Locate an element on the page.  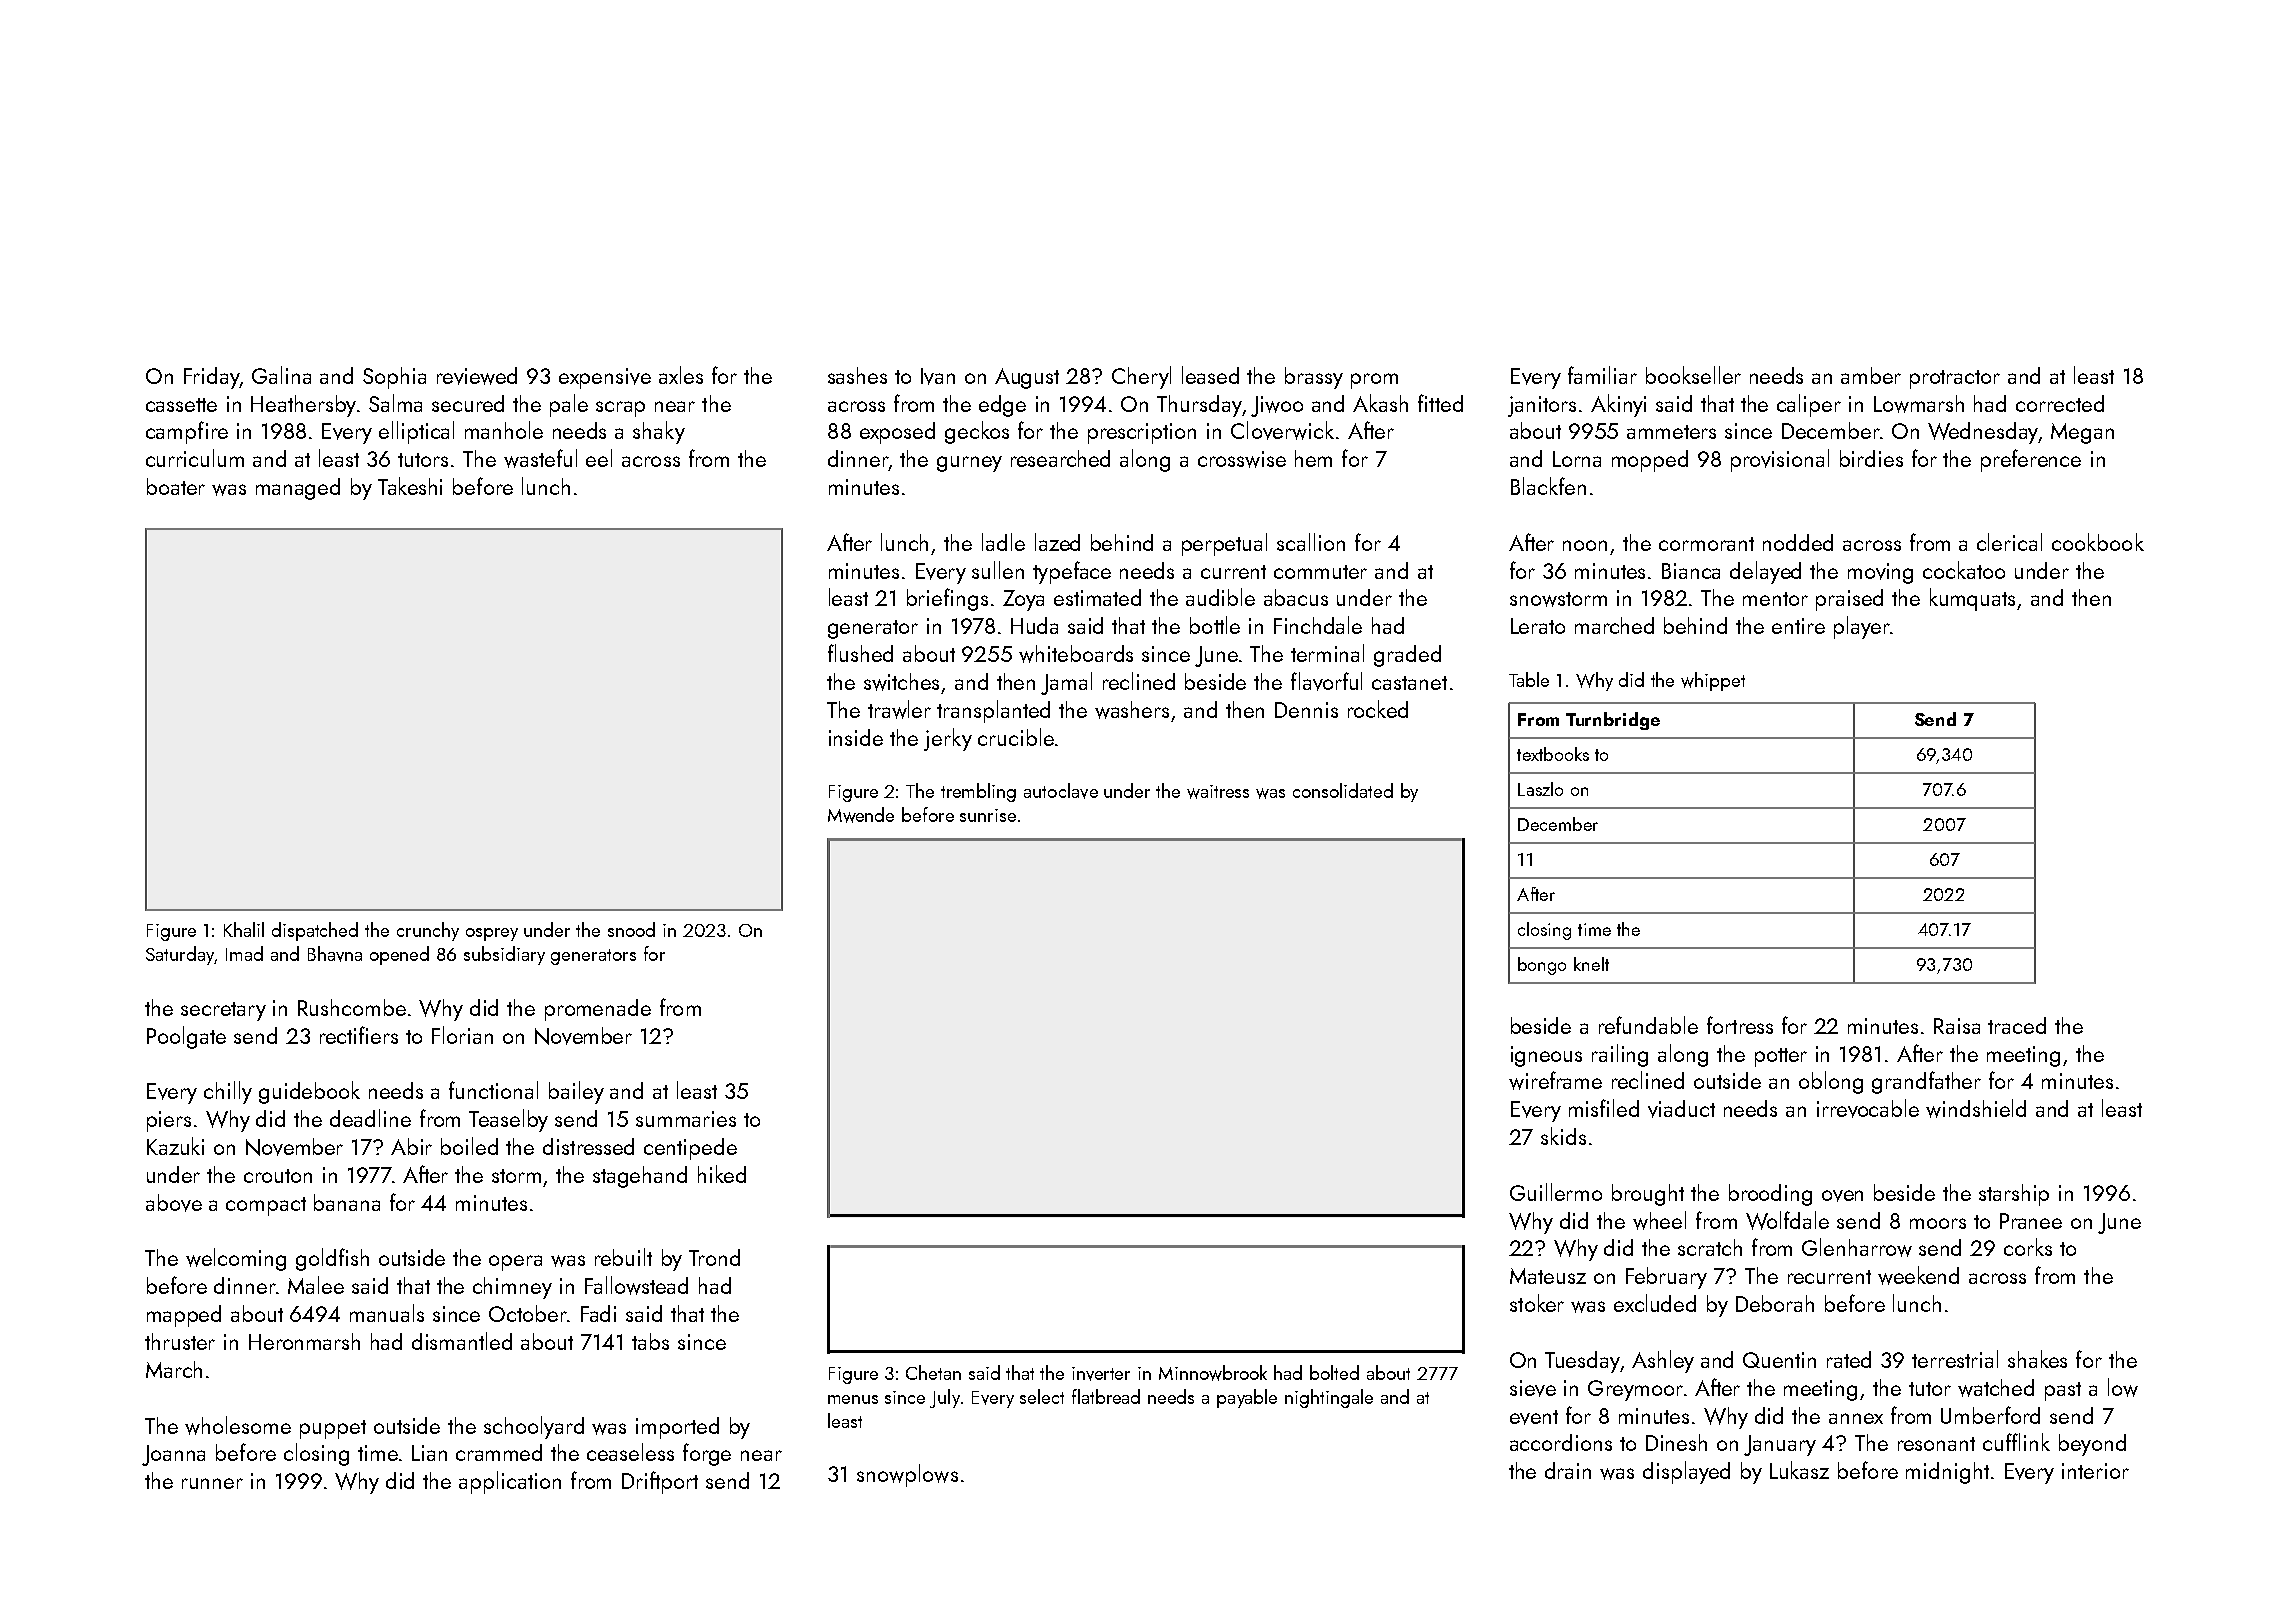
whippet is located at coordinates (1713, 681).
